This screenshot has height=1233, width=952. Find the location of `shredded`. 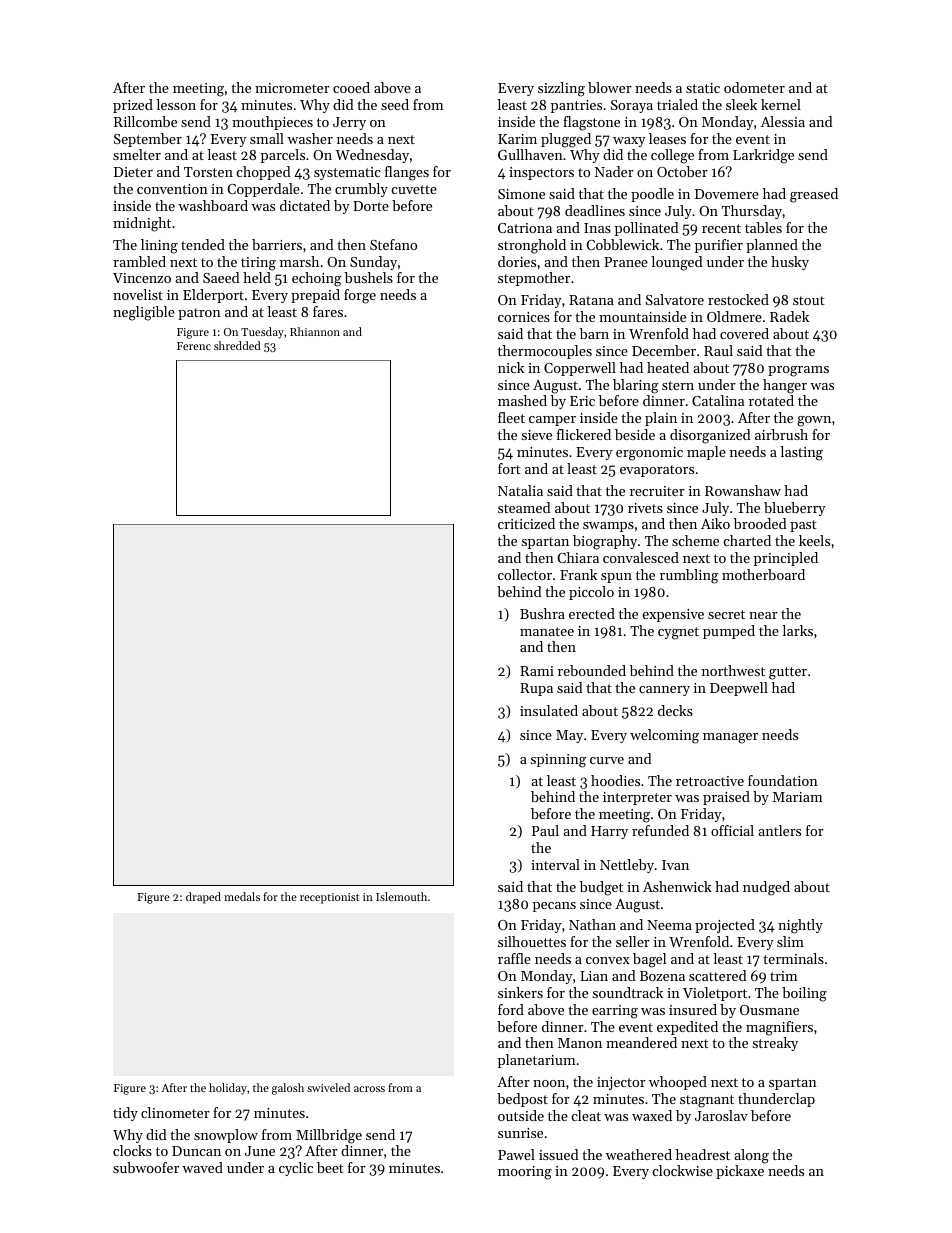

shredded is located at coordinates (237, 345).
